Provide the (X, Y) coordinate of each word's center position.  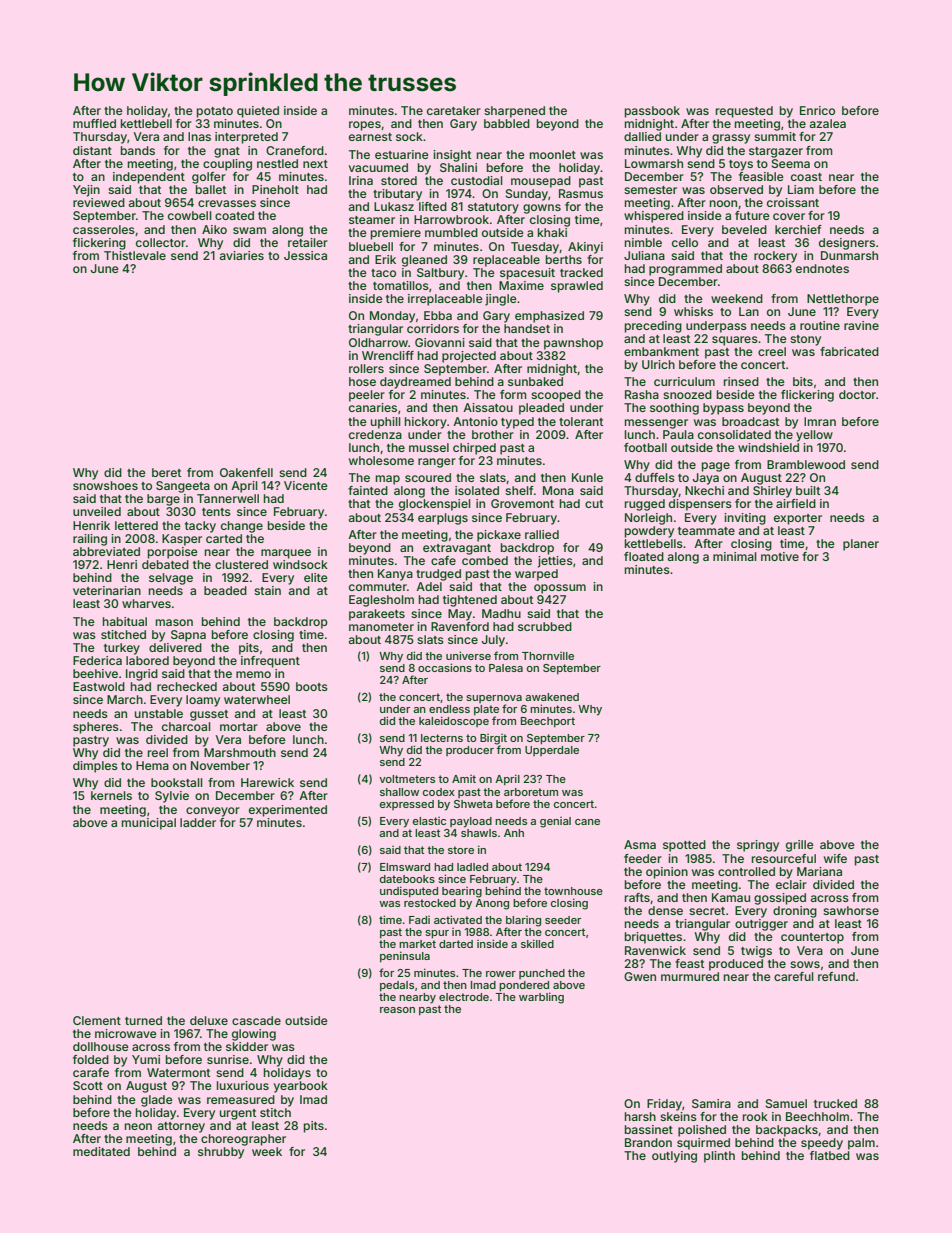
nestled (277, 163)
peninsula (405, 956)
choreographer (243, 1140)
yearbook (301, 1087)
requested (744, 112)
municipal (149, 824)
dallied (642, 136)
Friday (664, 1105)
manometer (381, 627)
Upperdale (552, 751)
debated (165, 564)
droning (795, 912)
